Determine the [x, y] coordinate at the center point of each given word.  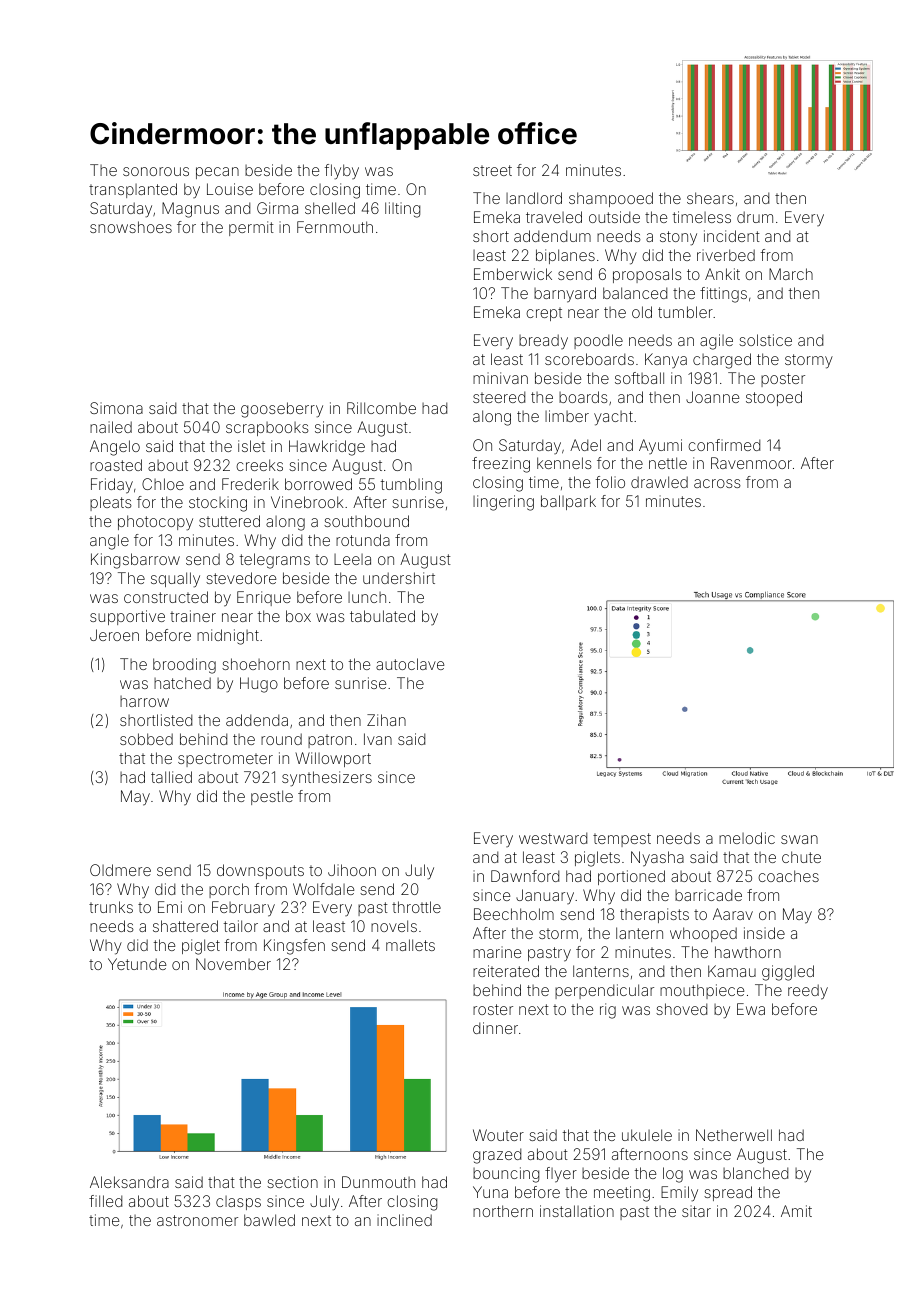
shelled [330, 208]
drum [755, 217]
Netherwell [734, 1135]
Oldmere [120, 870]
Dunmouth [378, 1182]
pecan [217, 173]
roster [493, 1009]
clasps [238, 1203]
